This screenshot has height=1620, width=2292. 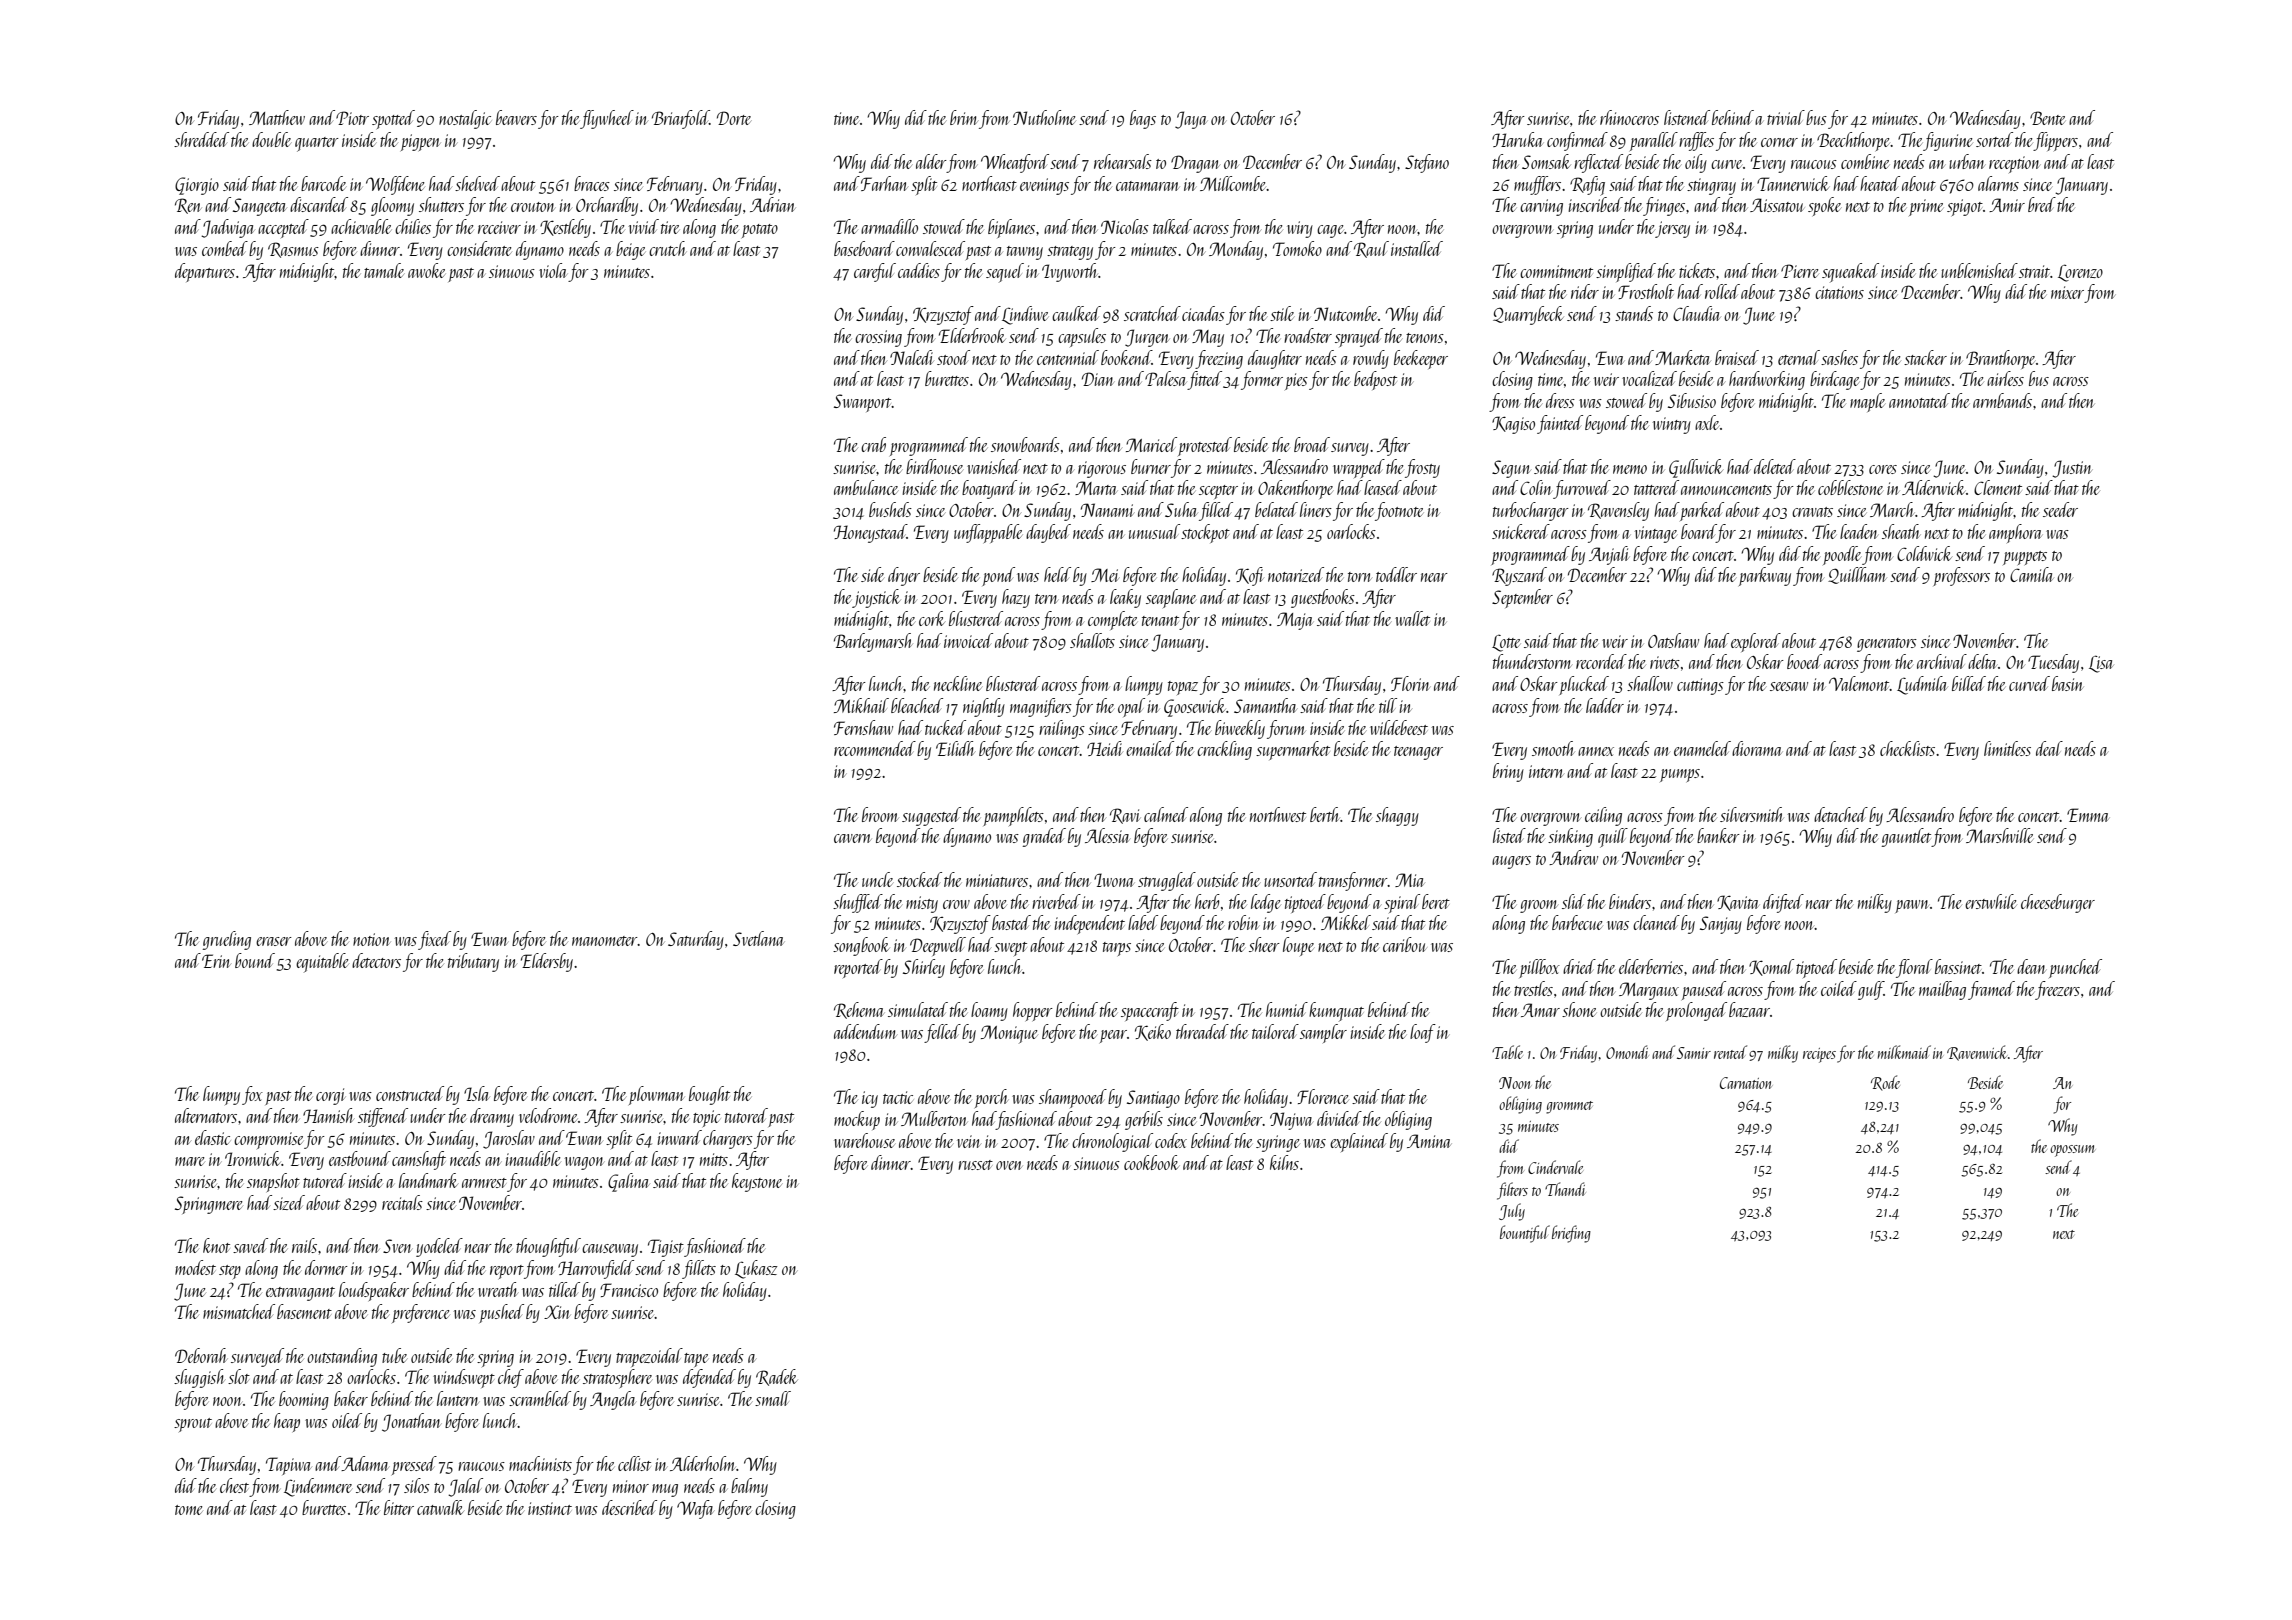 What do you see at coordinates (1687, 117) in the screenshot?
I see `listened` at bounding box center [1687, 117].
